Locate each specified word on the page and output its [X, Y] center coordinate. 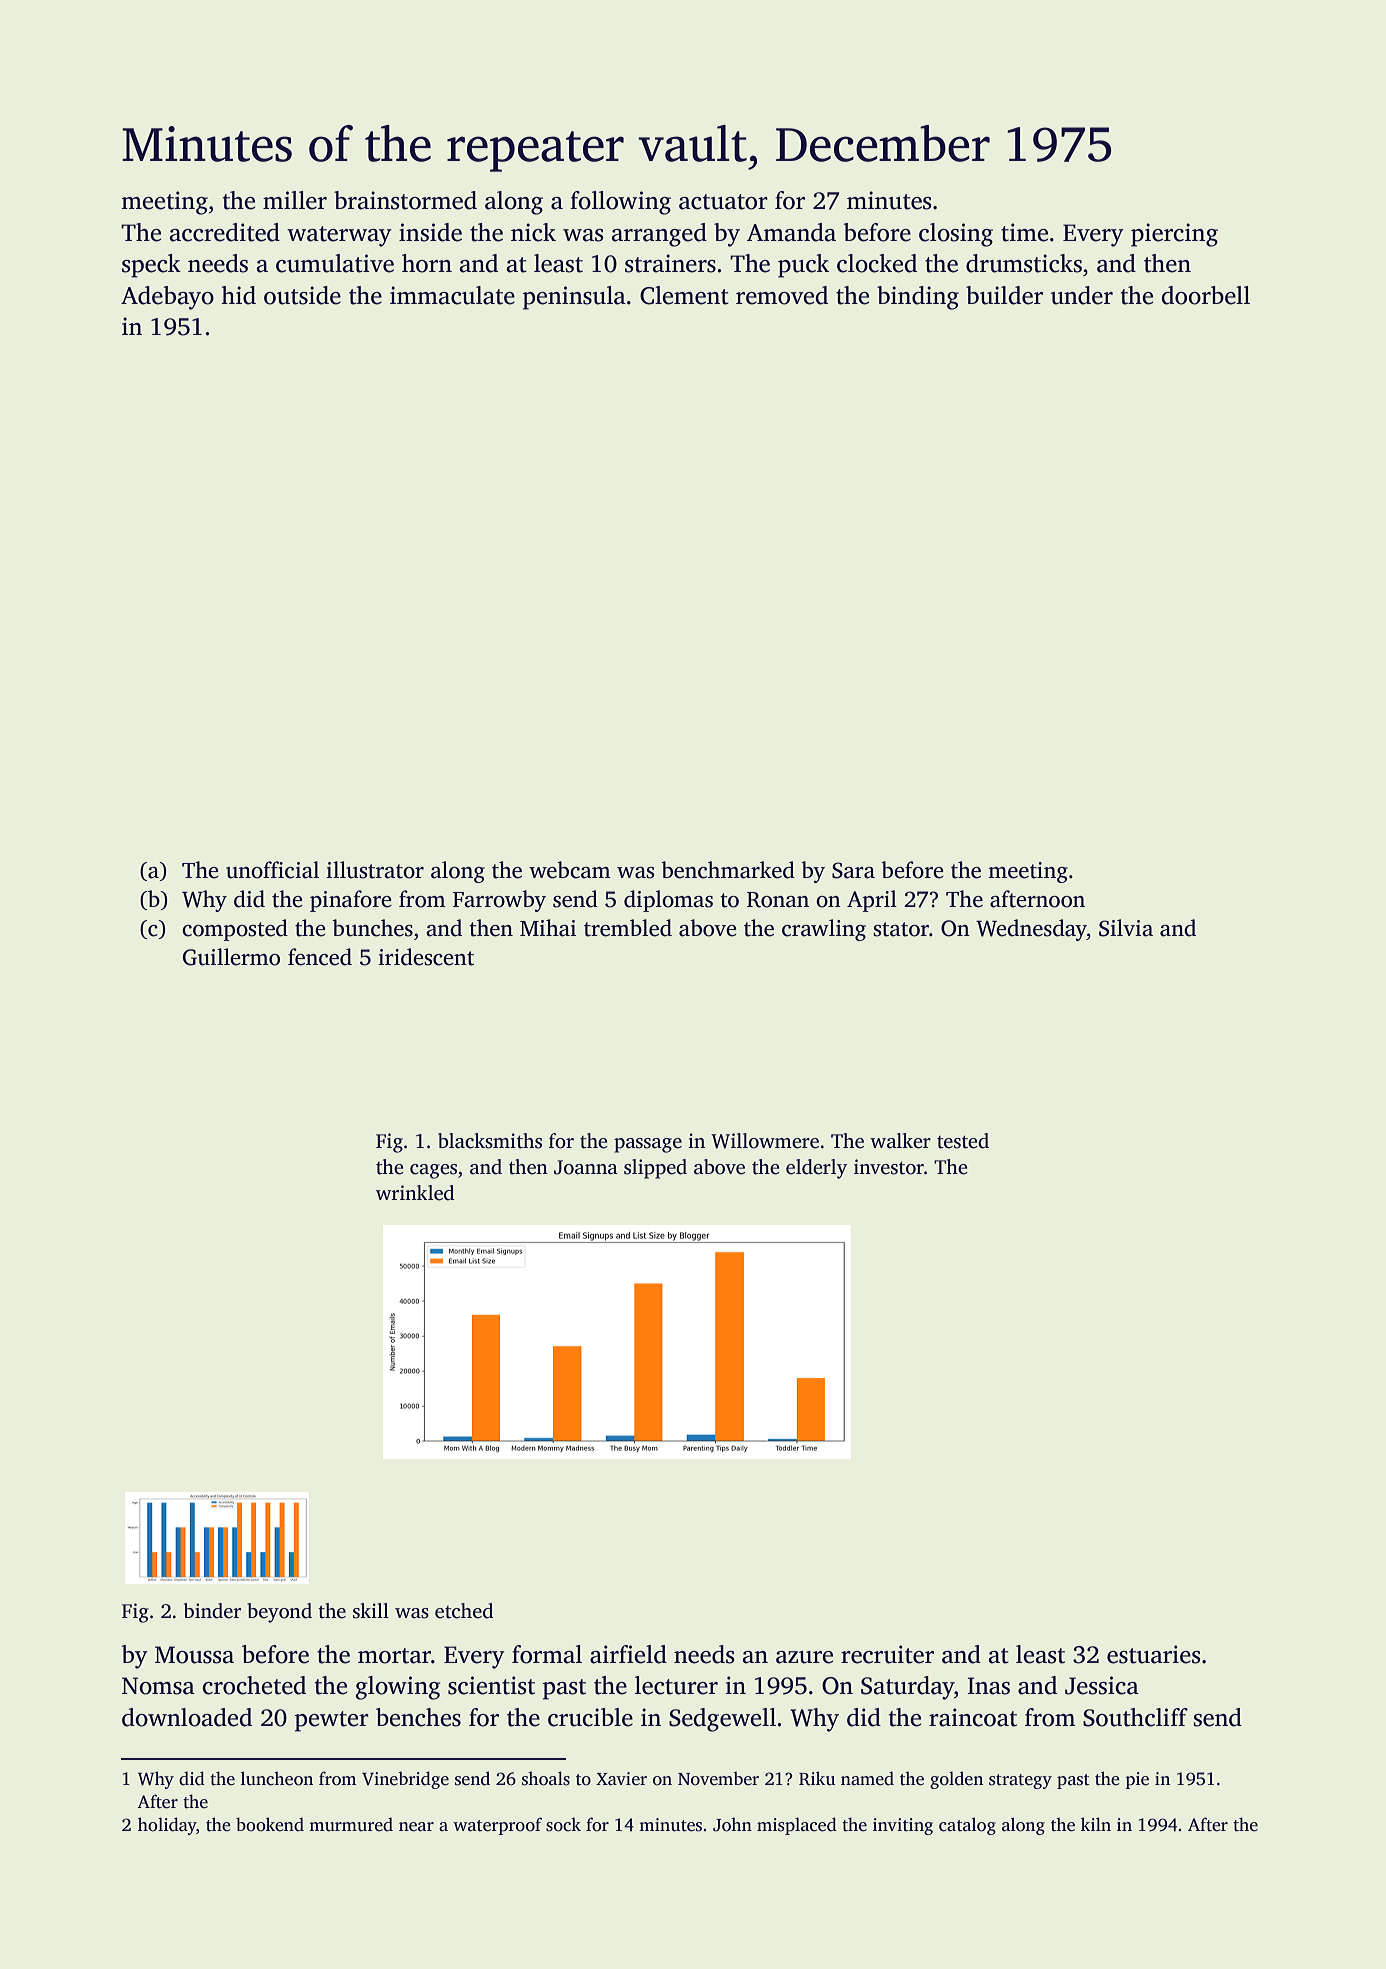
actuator [723, 202]
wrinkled [415, 1193]
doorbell [1205, 295]
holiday [167, 1826]
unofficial [272, 870]
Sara [853, 870]
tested [963, 1141]
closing [956, 235]
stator [901, 929]
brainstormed [405, 200]
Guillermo [231, 957]
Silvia [1126, 928]
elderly [816, 1169]
